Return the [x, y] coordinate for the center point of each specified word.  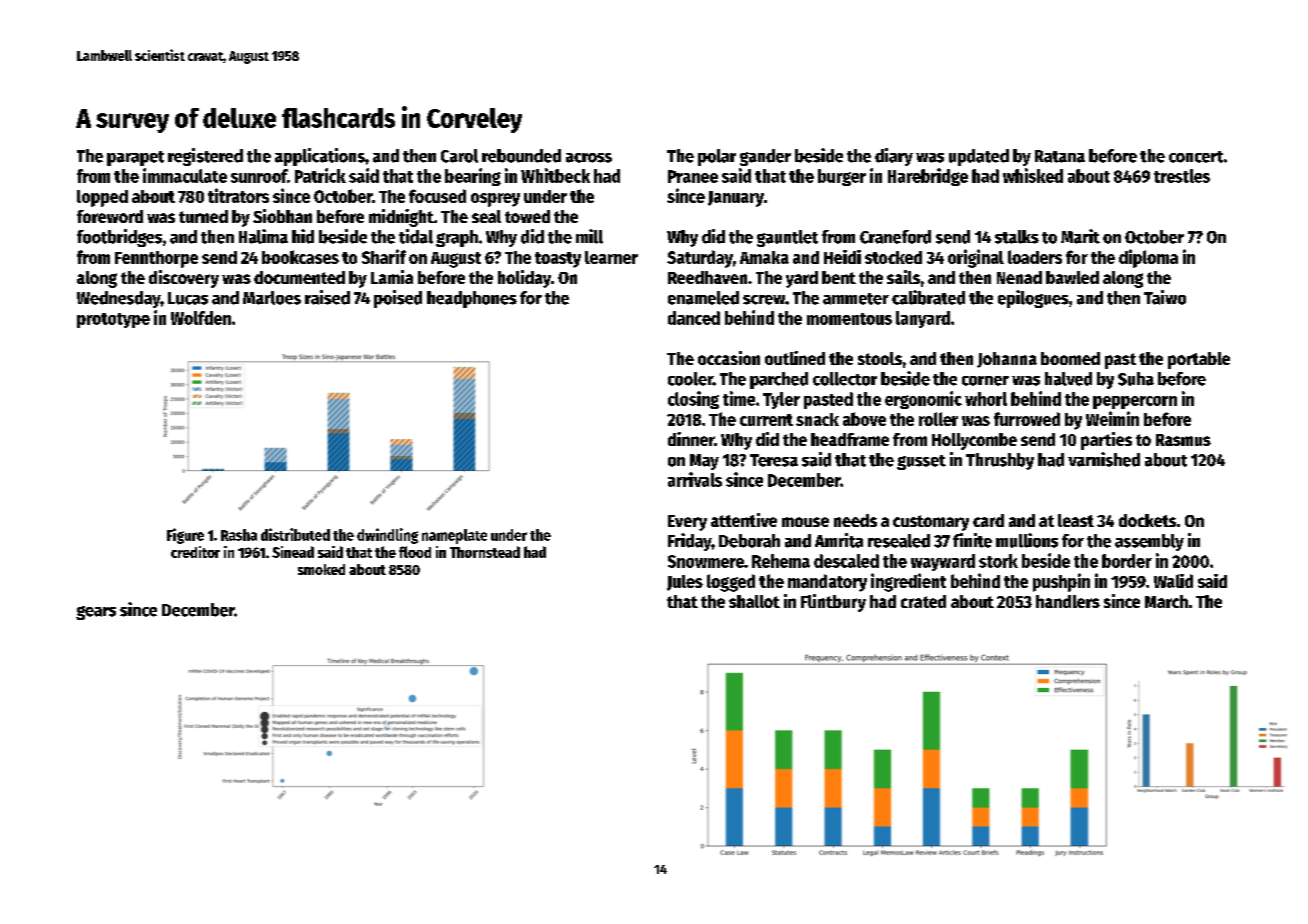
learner [611, 257]
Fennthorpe [156, 259]
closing [693, 400]
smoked [321, 569]
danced [694, 318]
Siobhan [282, 216]
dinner [691, 439]
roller [938, 419]
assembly [1149, 542]
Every [687, 523]
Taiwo [1165, 297]
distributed [295, 534]
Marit [1080, 236]
